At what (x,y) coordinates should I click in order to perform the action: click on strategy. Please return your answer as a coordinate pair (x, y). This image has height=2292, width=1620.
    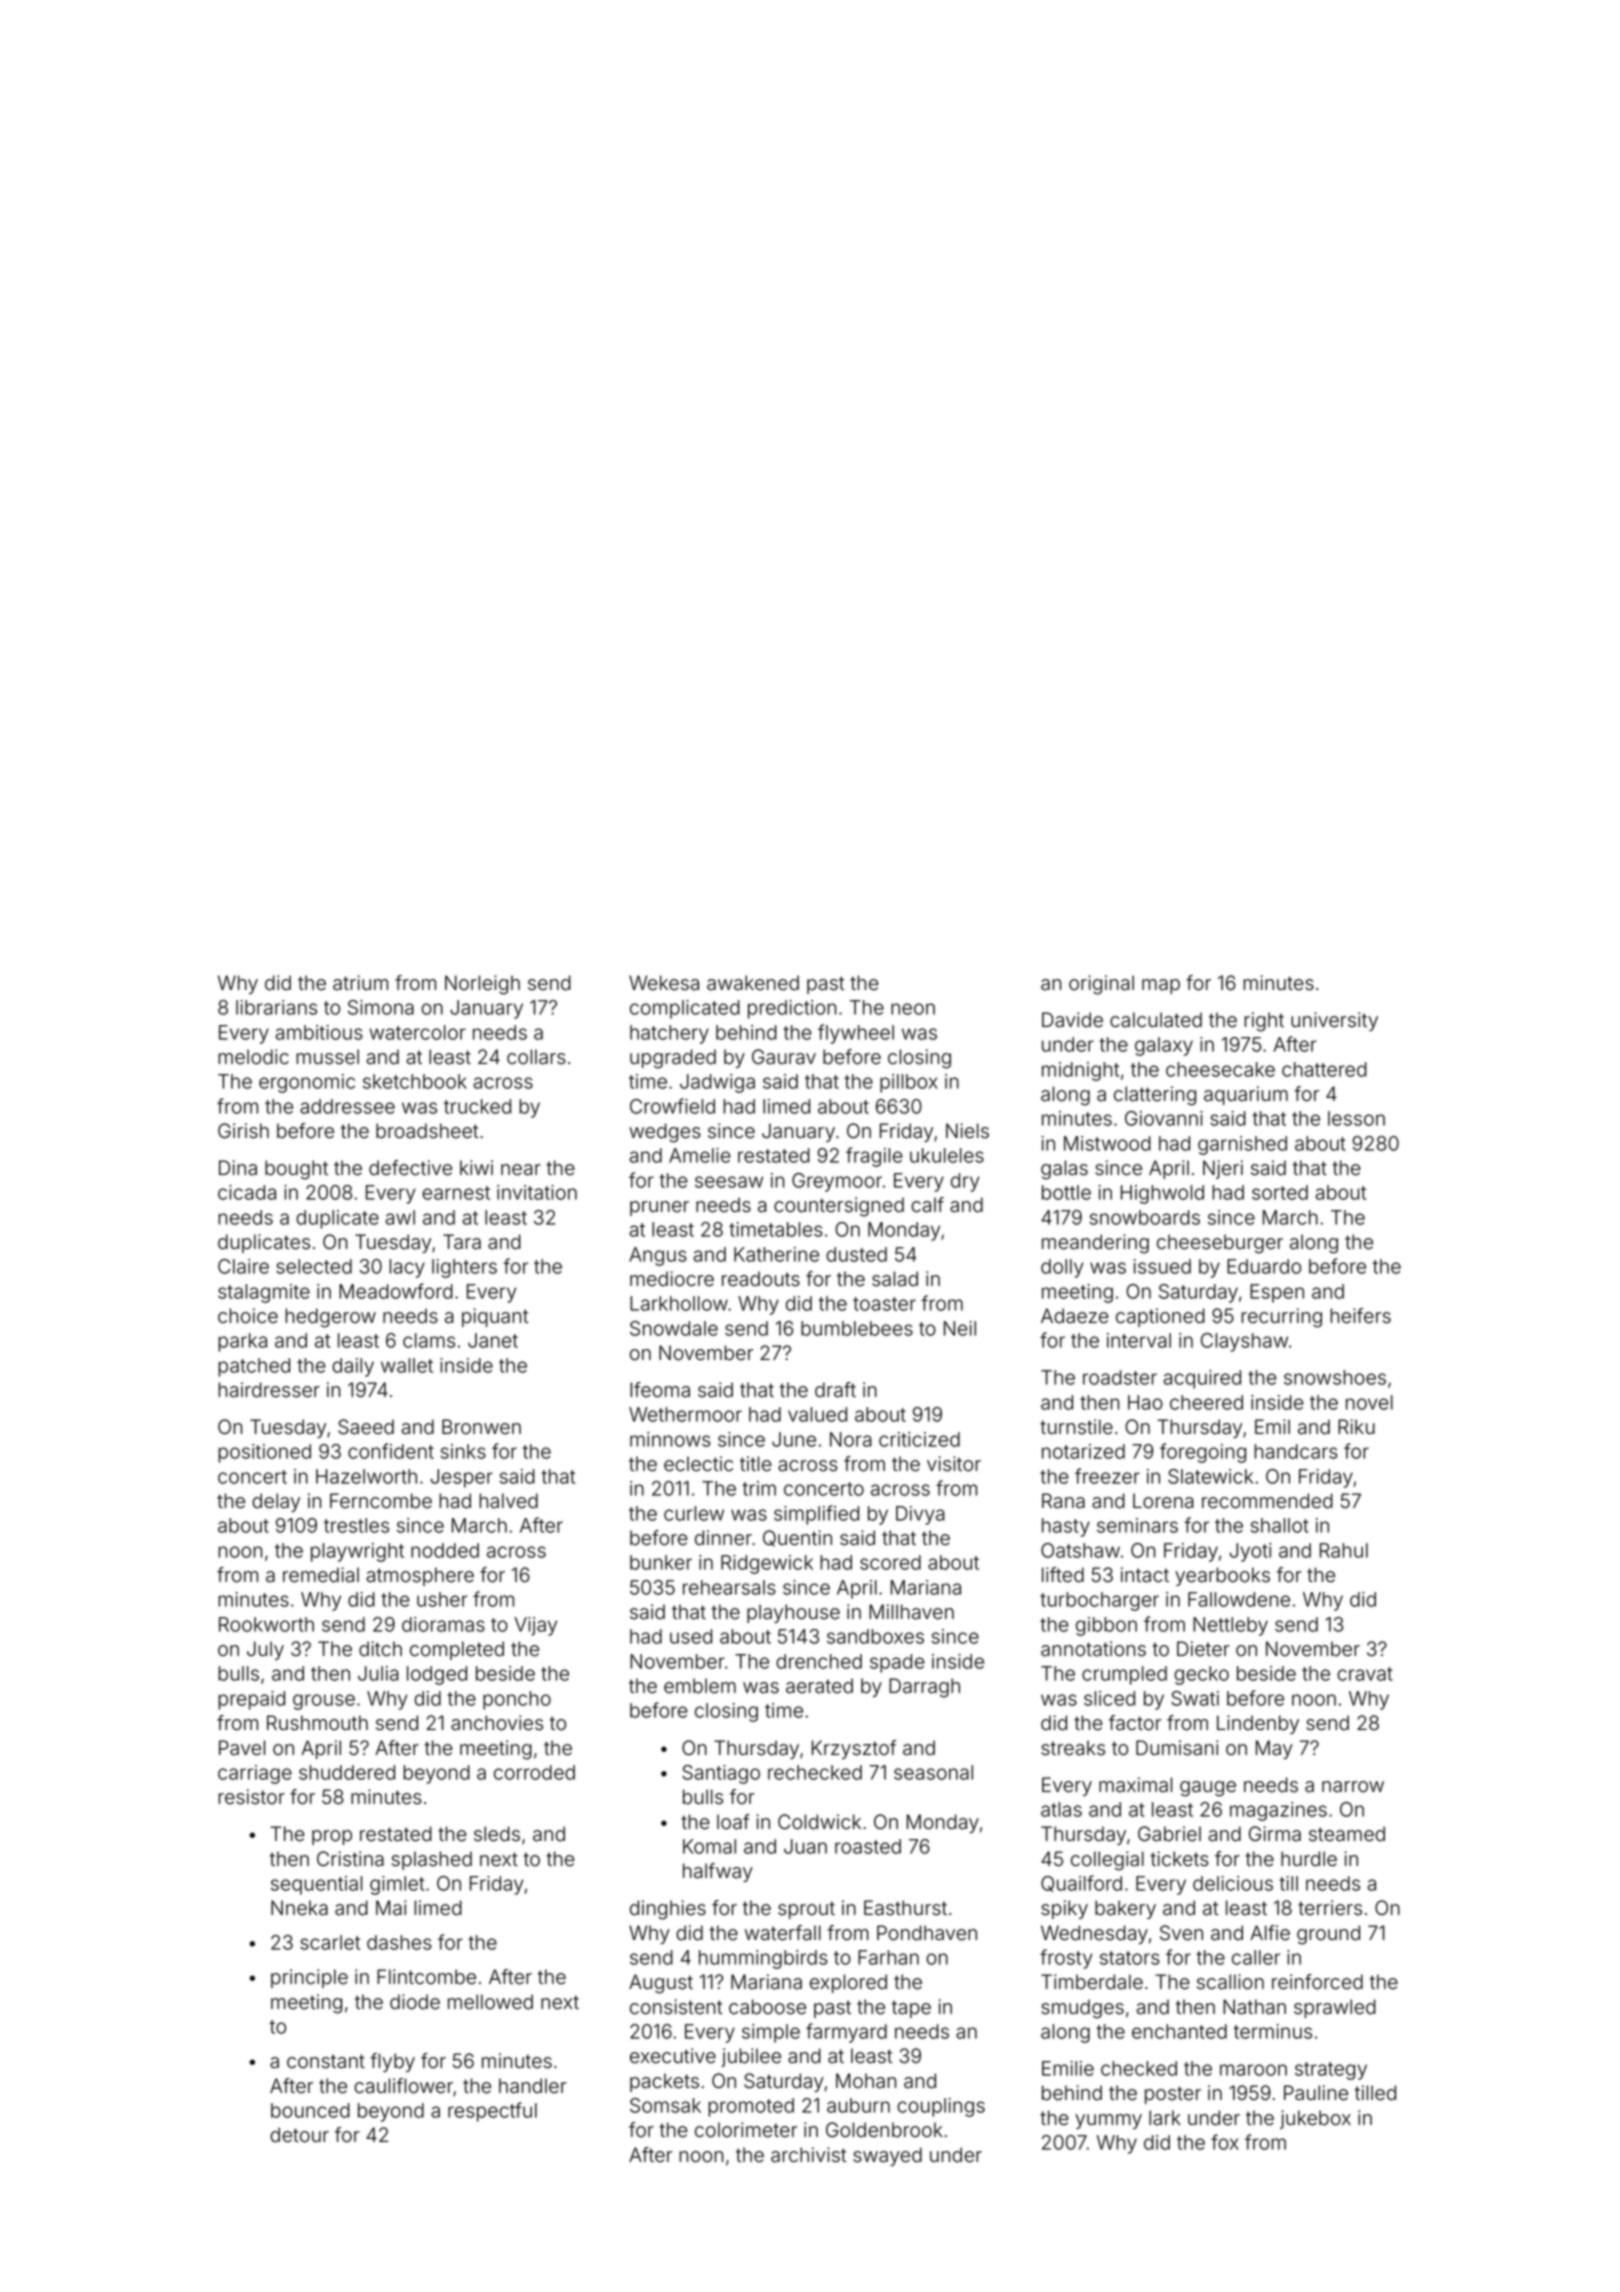
    Looking at the image, I should click on (1331, 2071).
